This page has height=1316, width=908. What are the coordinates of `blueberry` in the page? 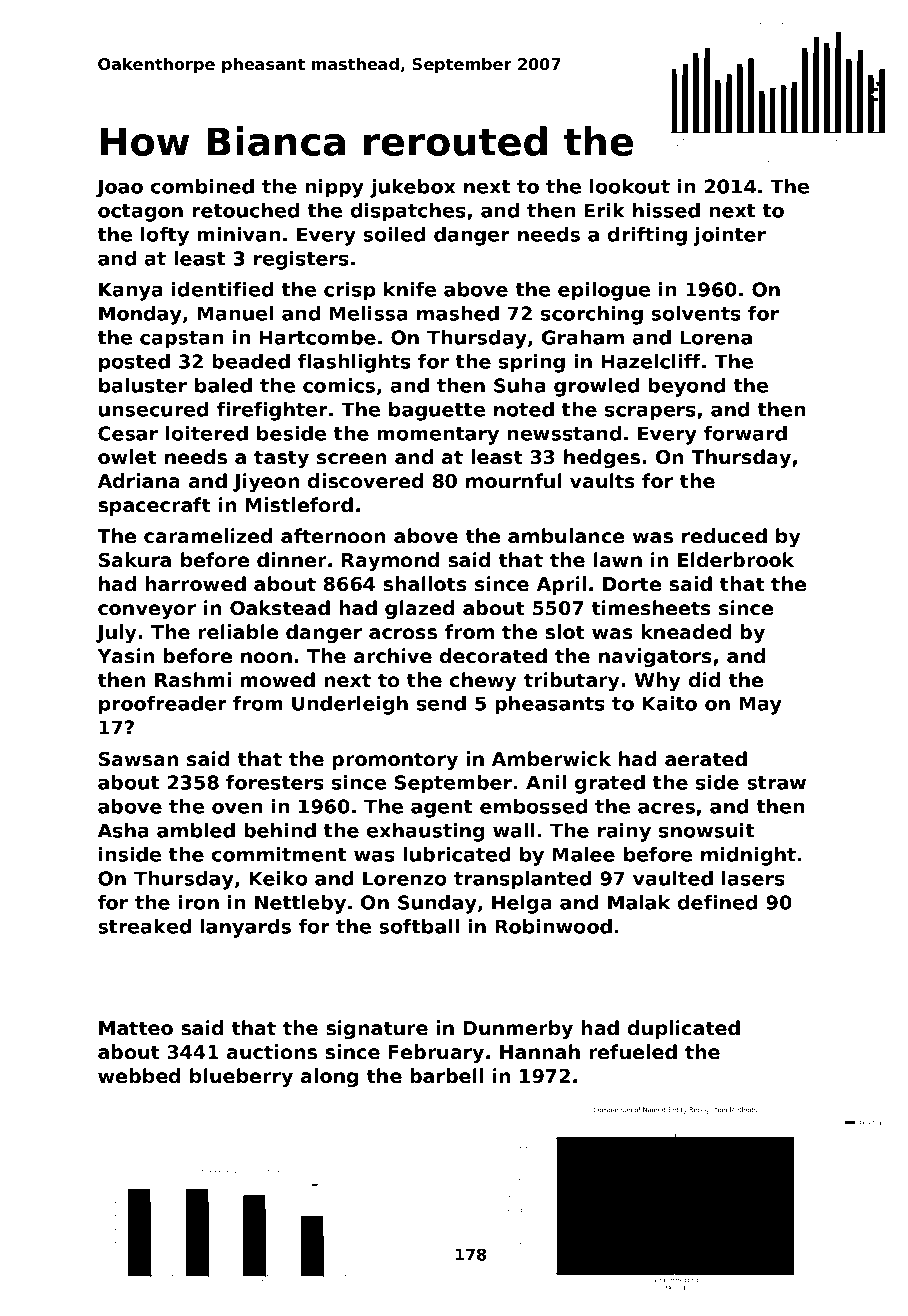 It's located at (241, 1077).
